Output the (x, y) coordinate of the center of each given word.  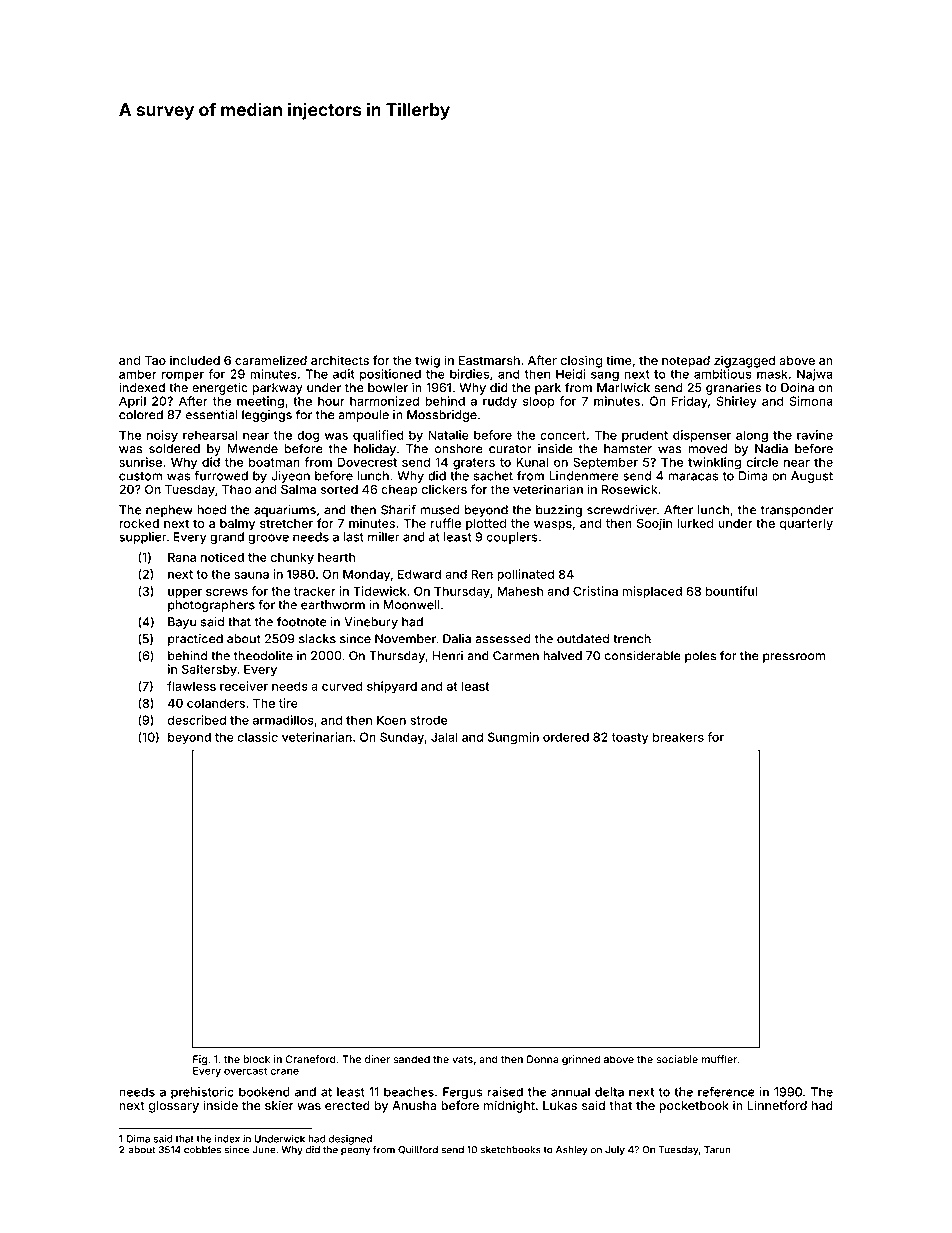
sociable (677, 1059)
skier (279, 1105)
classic (258, 737)
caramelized (271, 360)
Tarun (717, 1150)
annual (570, 1092)
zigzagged (744, 361)
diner (377, 1059)
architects (340, 360)
